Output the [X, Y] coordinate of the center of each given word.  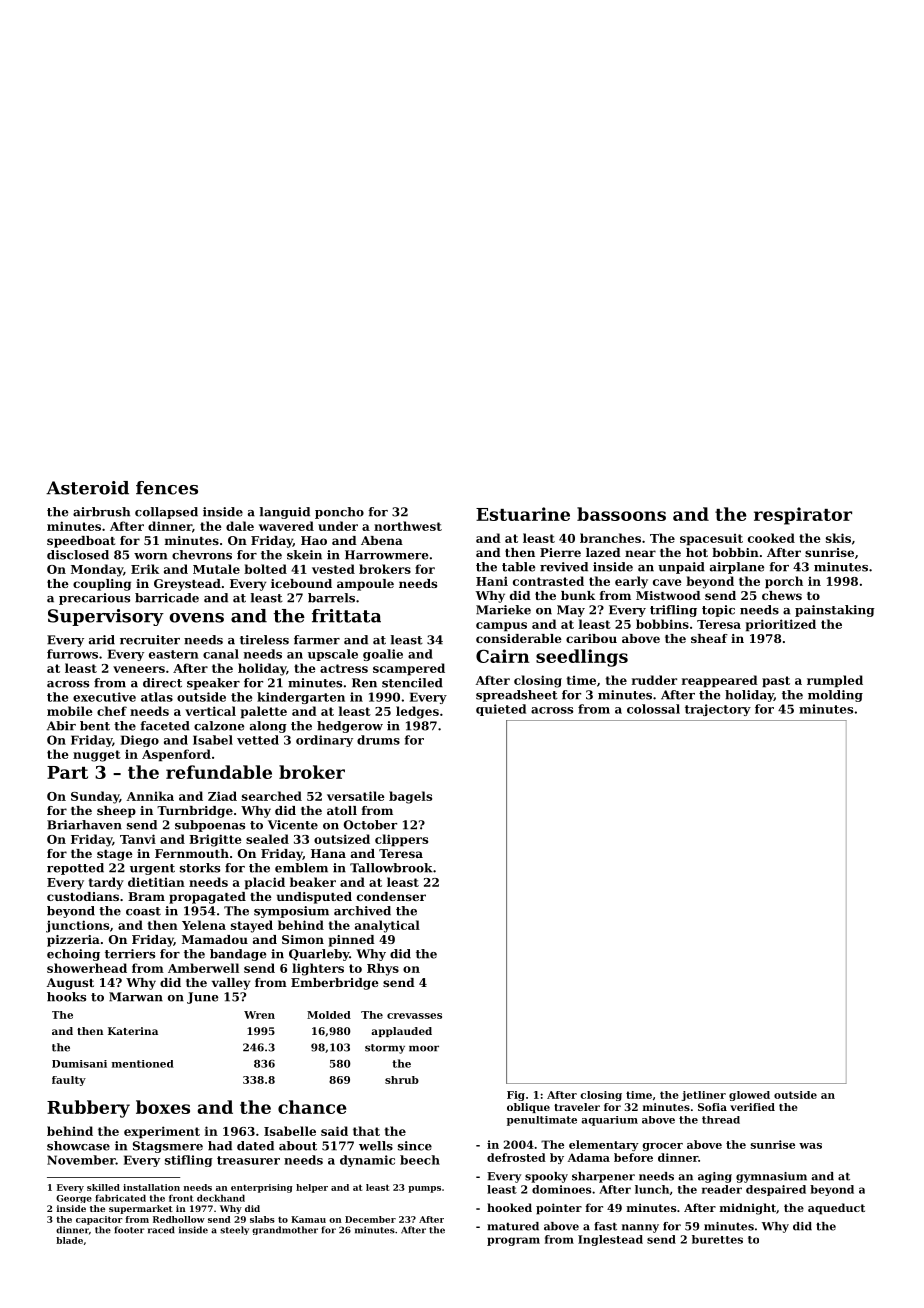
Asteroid [87, 488]
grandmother [285, 1230]
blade [69, 1240]
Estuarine [523, 514]
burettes [717, 1239]
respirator [803, 516]
